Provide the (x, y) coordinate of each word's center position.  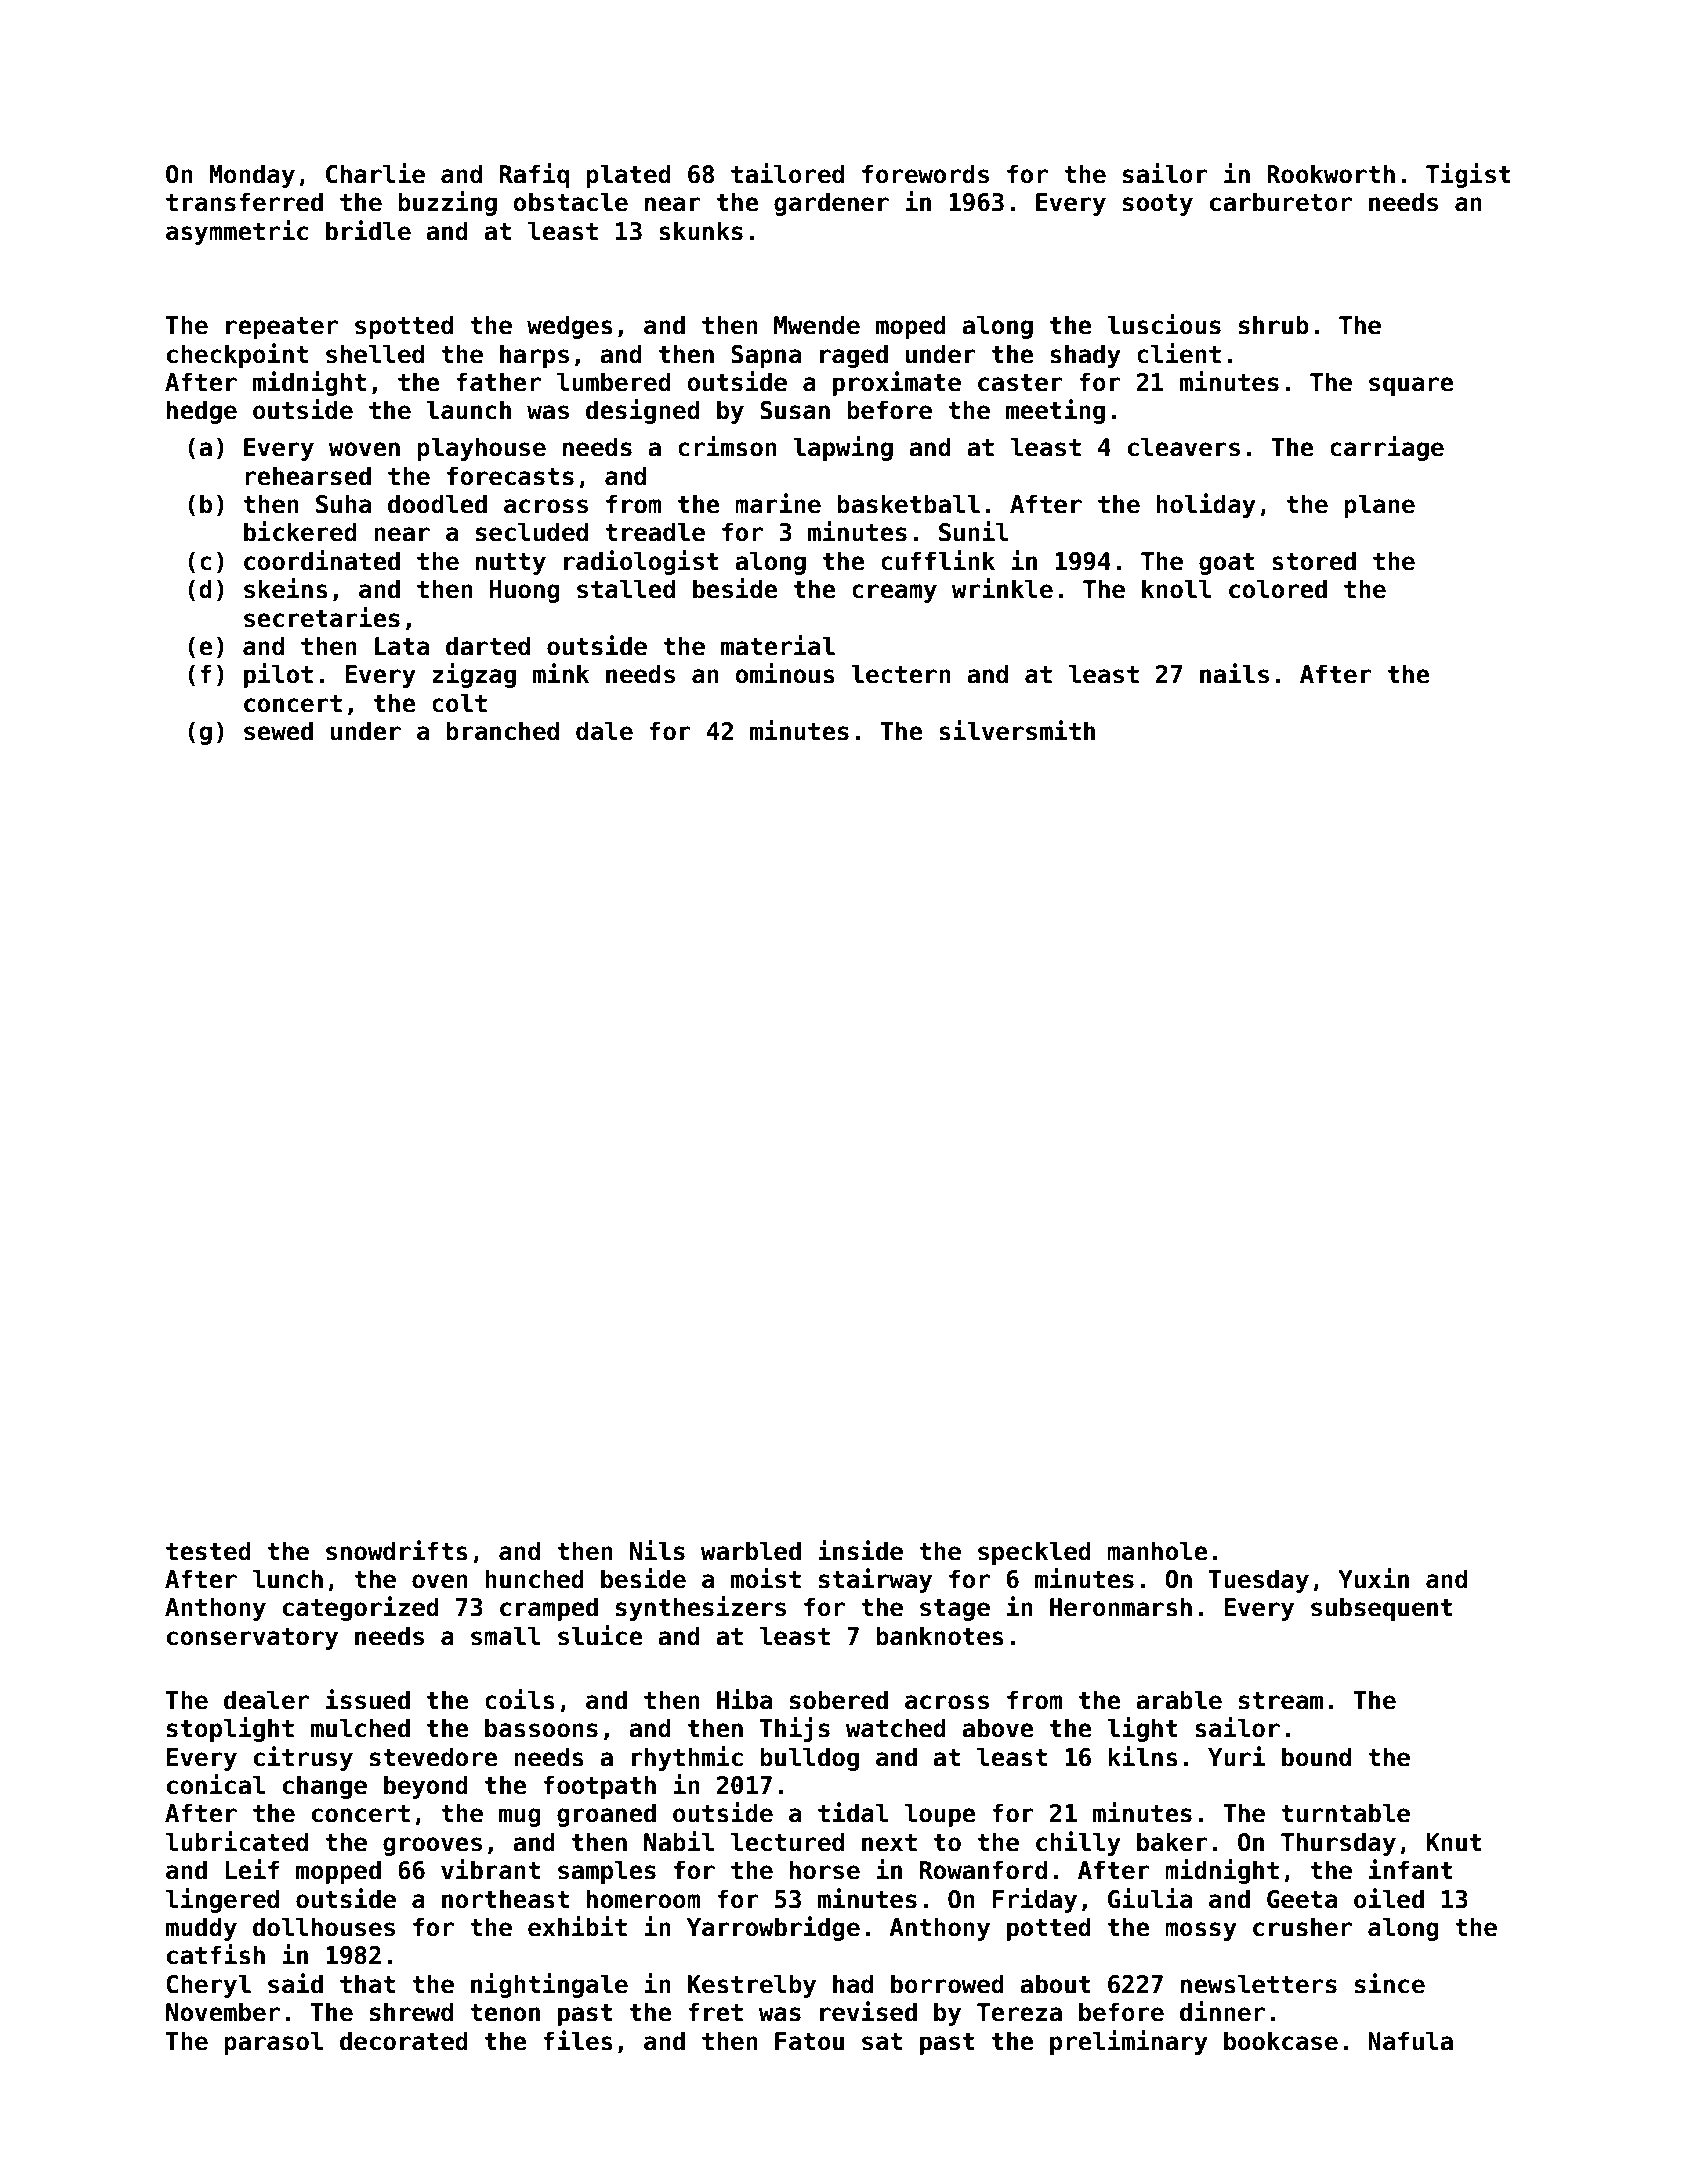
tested (208, 1551)
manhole (1157, 1551)
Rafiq (534, 175)
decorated (404, 2041)
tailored (787, 173)
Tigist (1468, 175)
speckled (1034, 1553)
